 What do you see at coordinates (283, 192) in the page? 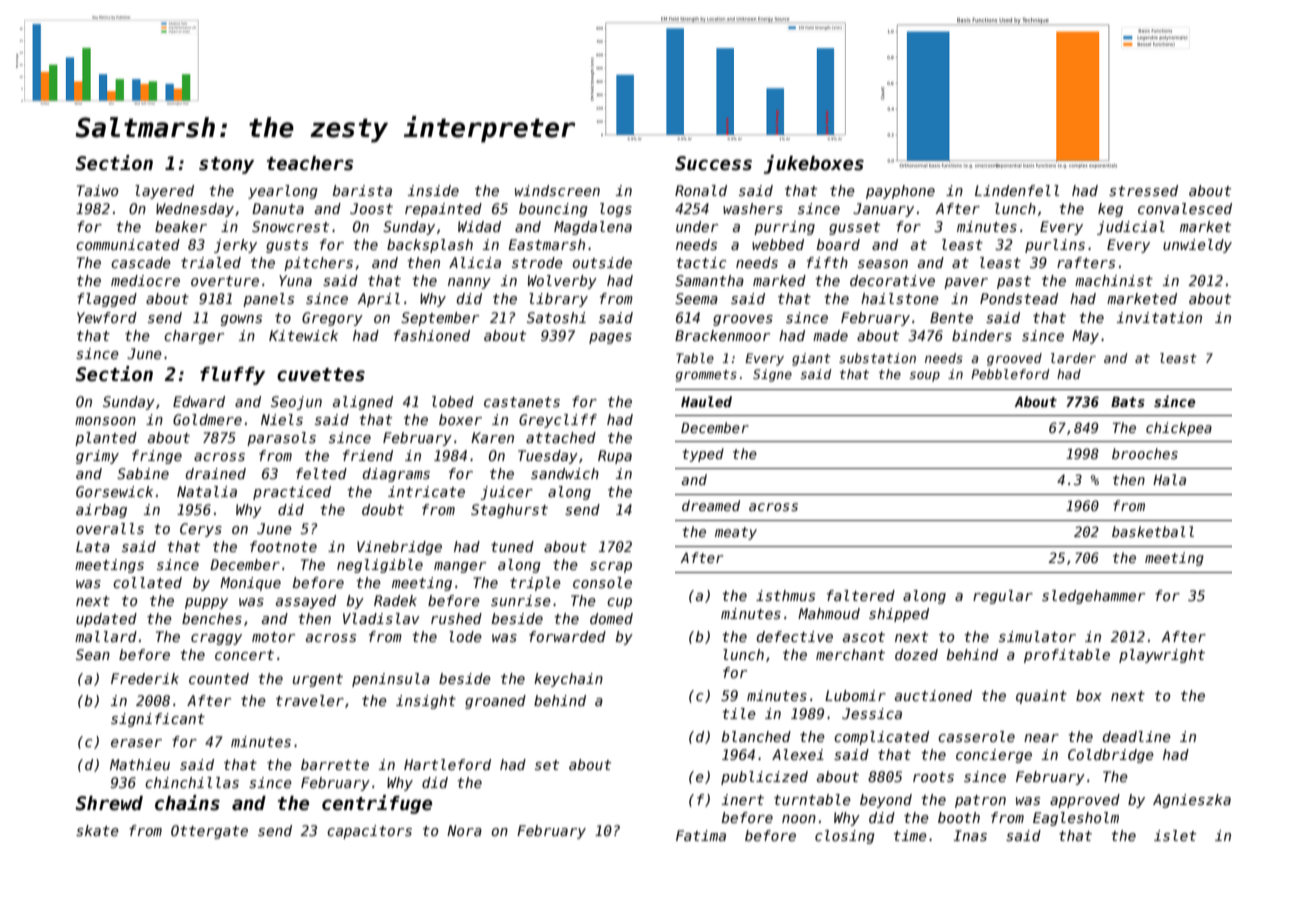
I see `yearlong` at bounding box center [283, 192].
